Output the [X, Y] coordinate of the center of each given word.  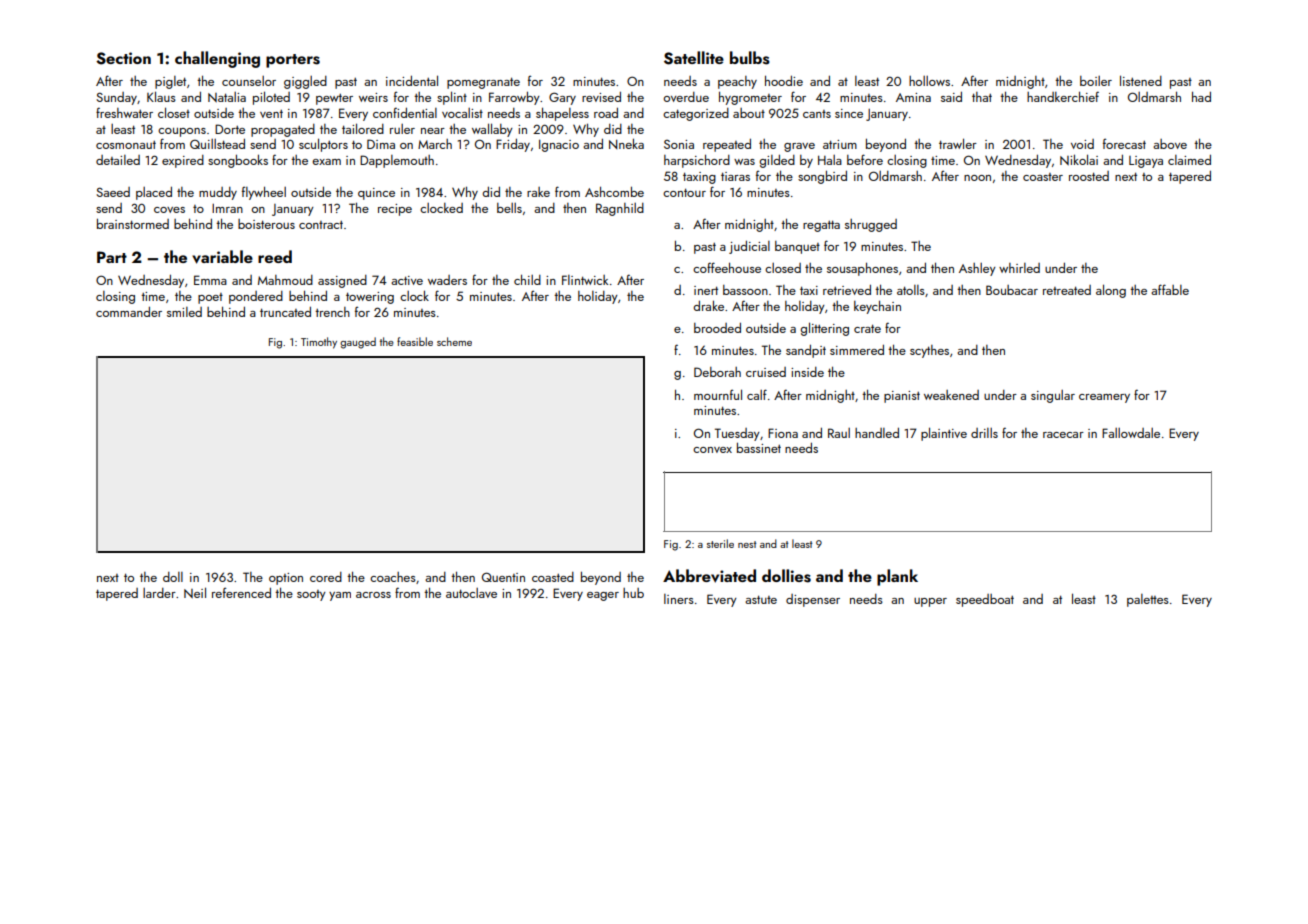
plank [897, 577]
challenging [217, 59]
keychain [877, 307]
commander [129, 312]
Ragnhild [620, 209]
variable [222, 257]
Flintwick [585, 280]
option [286, 579]
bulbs [750, 58]
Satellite [694, 58]
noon [977, 178]
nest [747, 544]
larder [159, 593]
